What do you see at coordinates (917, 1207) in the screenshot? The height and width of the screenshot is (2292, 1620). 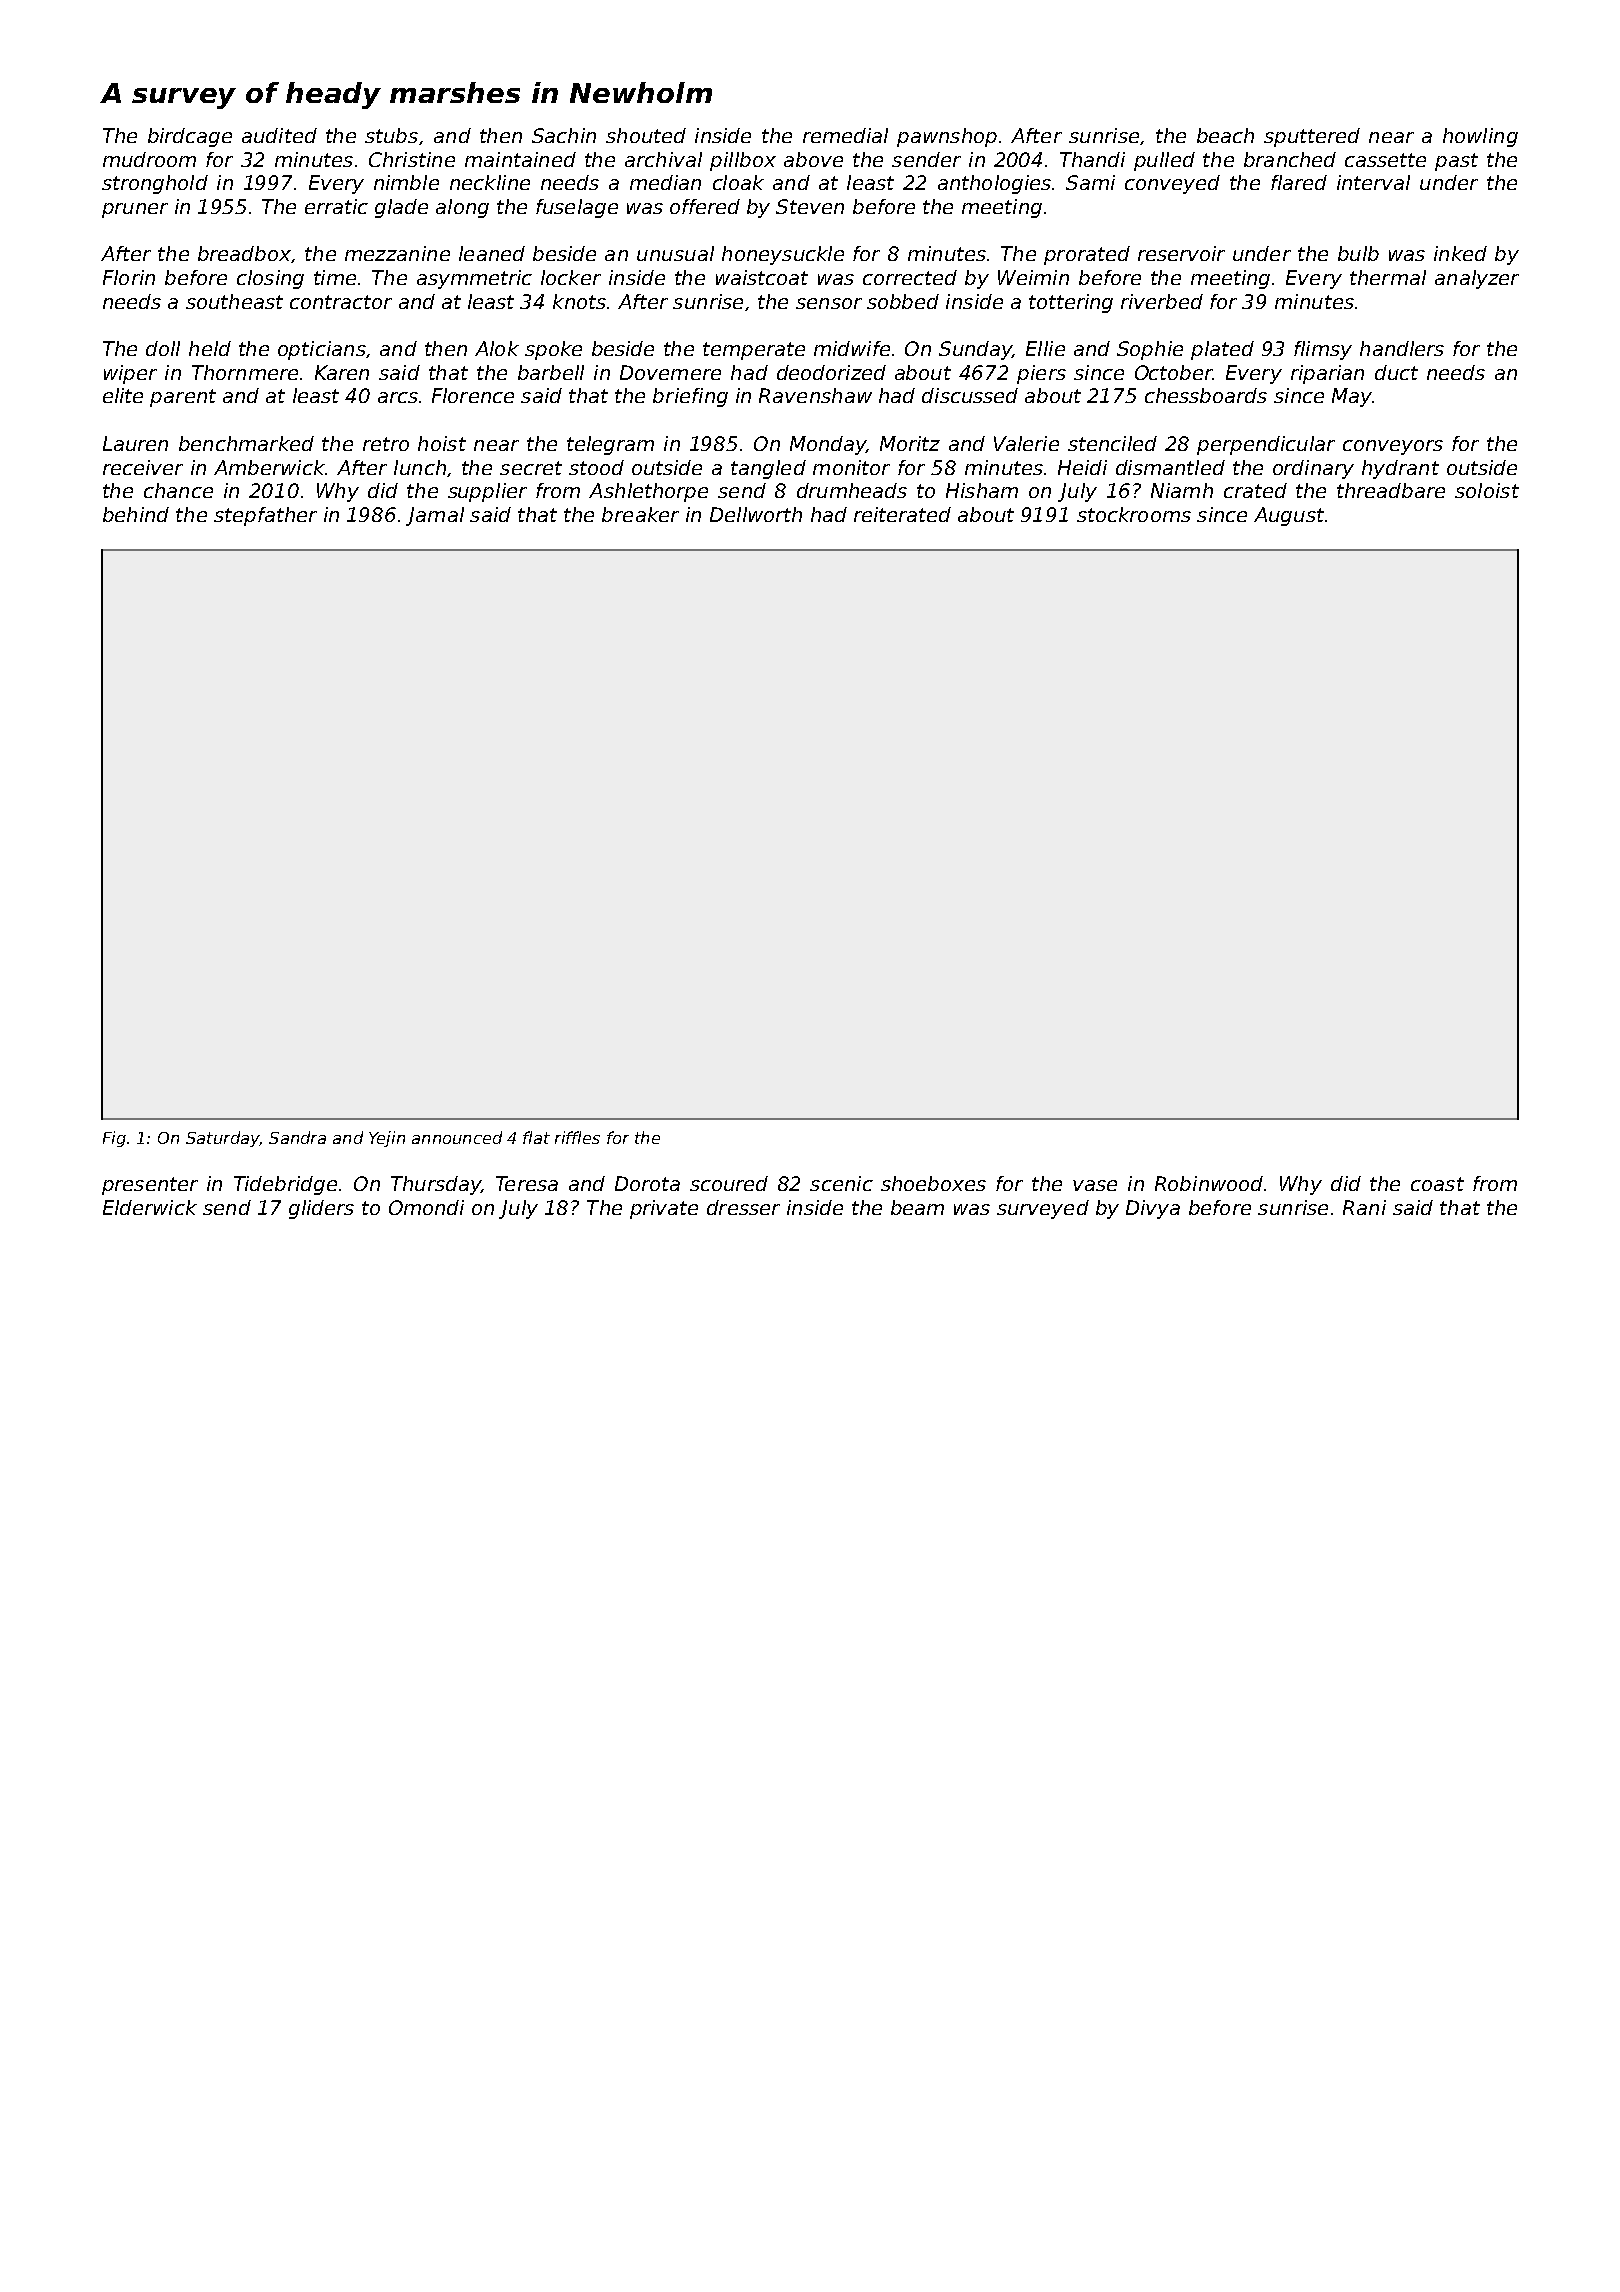 I see `beam` at bounding box center [917, 1207].
